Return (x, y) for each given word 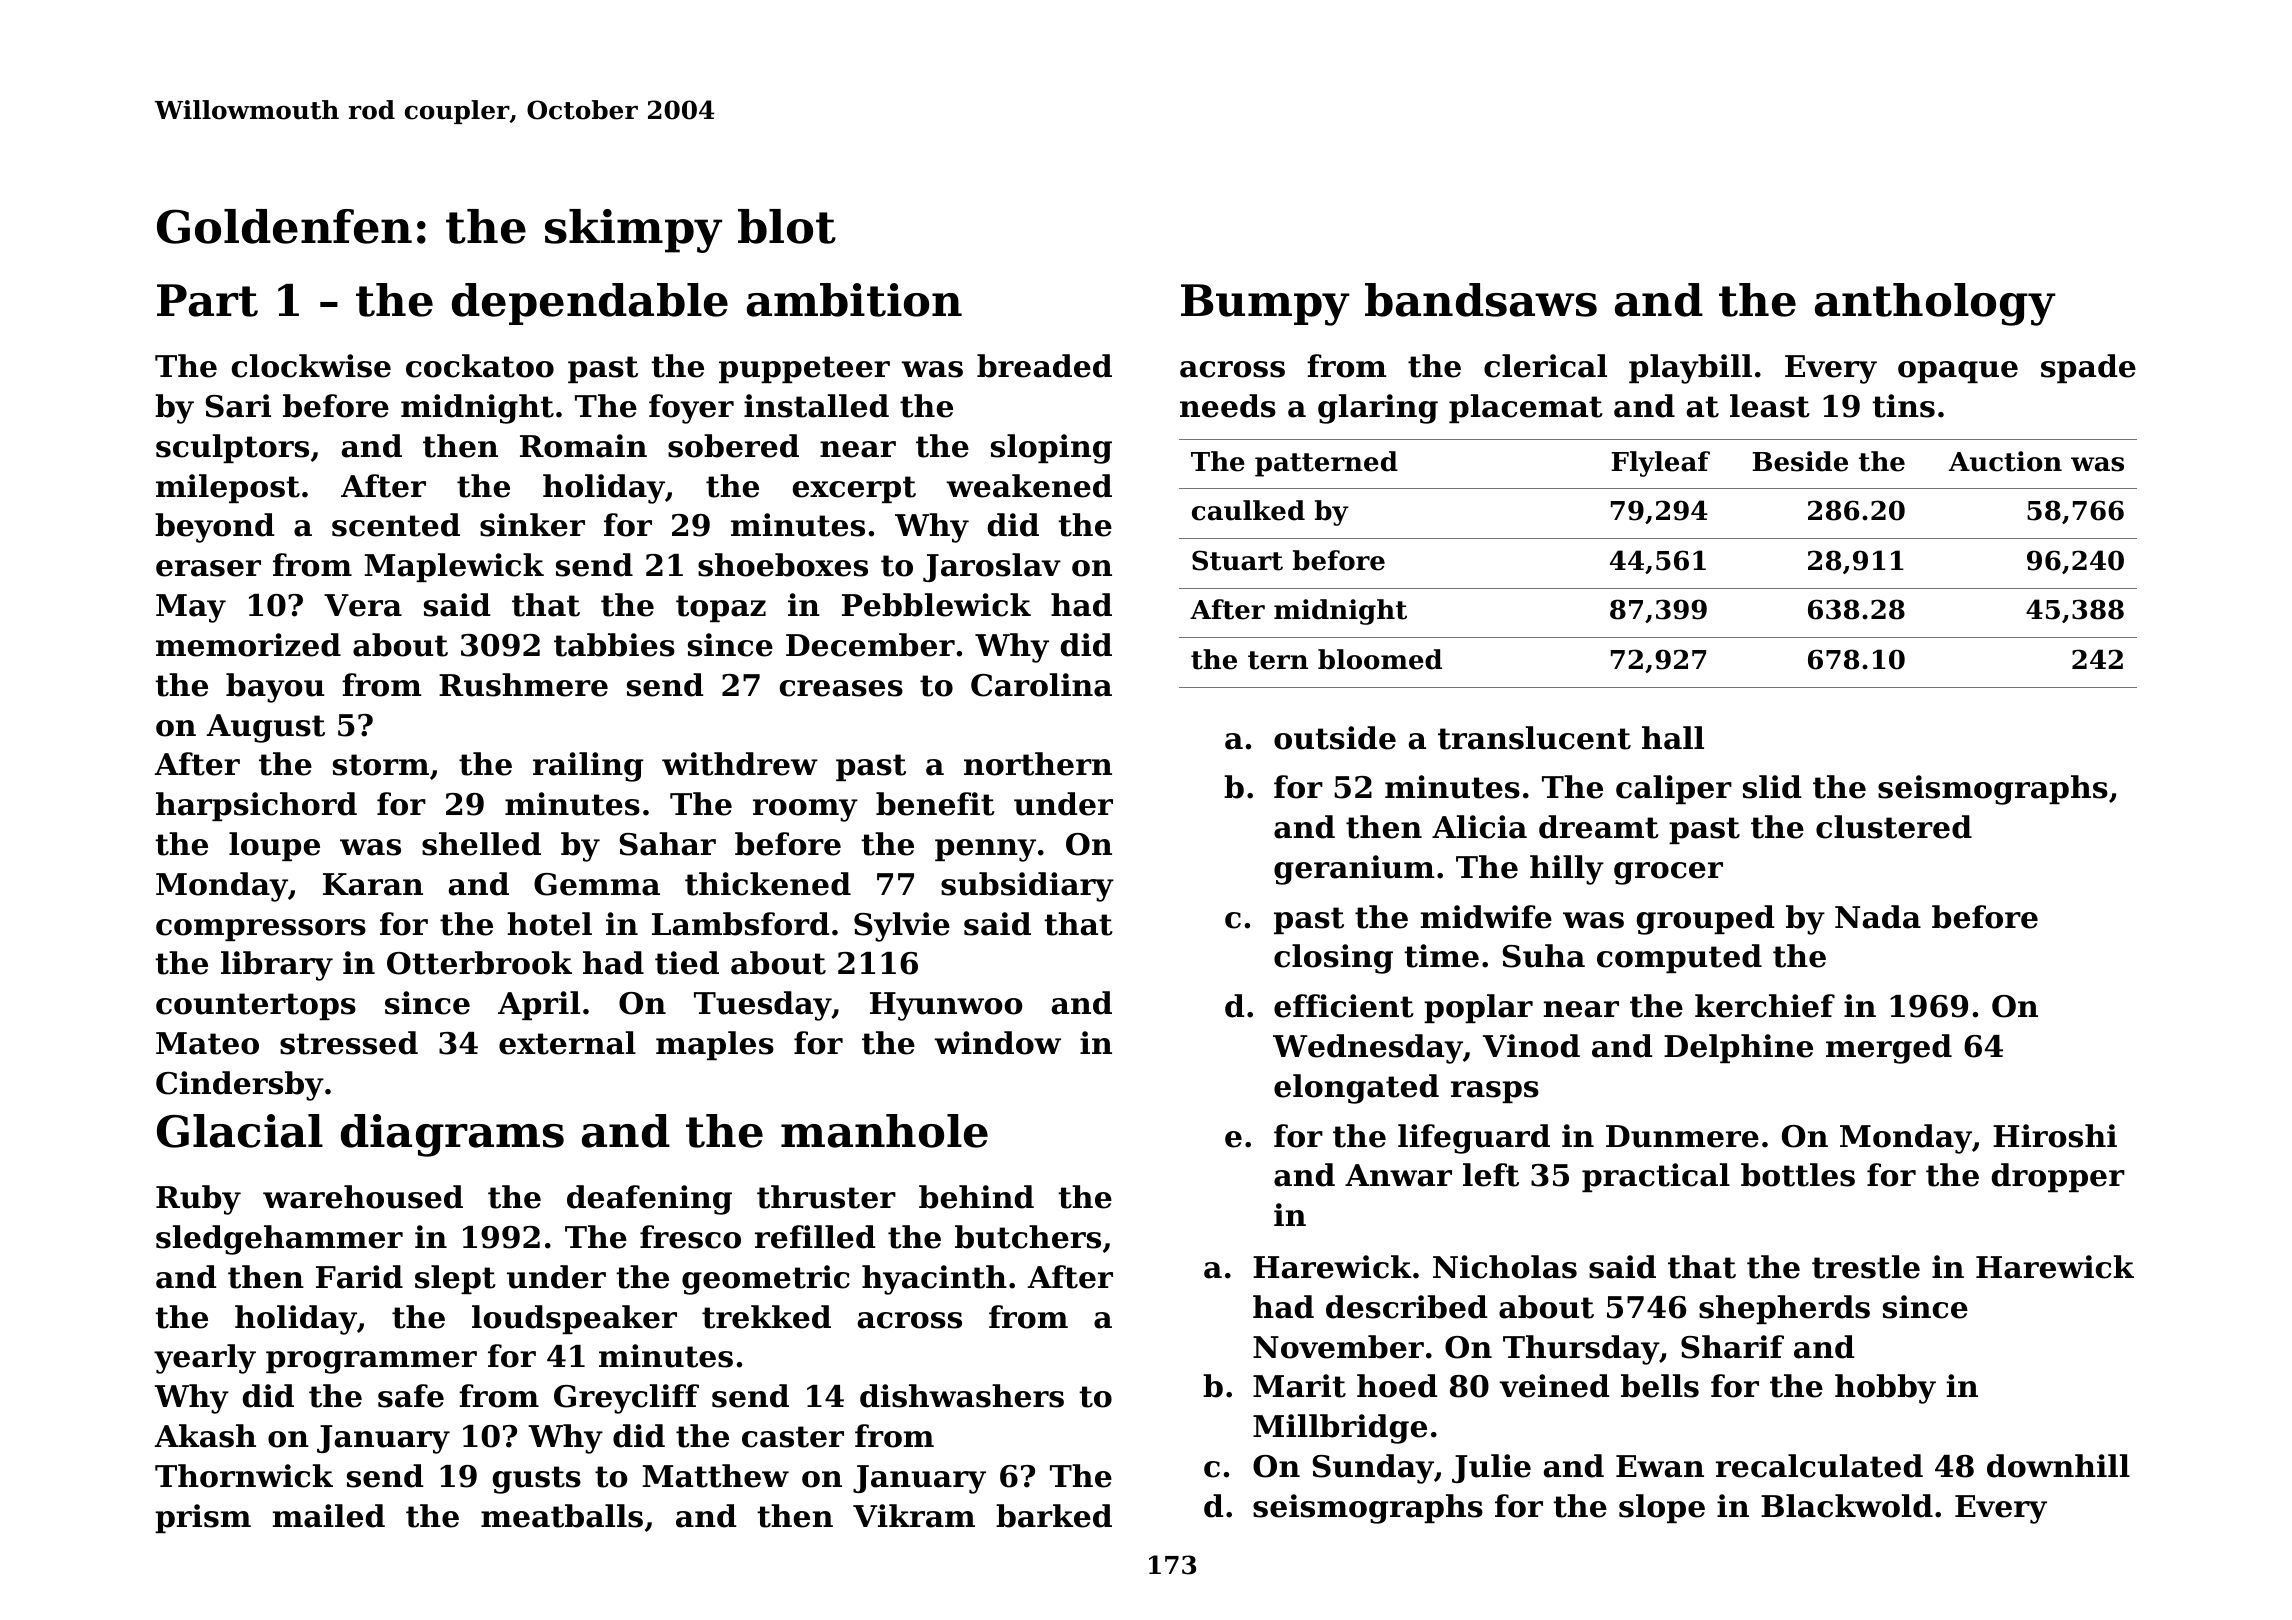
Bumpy (1265, 305)
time (1441, 956)
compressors (261, 930)
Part (207, 300)
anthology (1935, 304)
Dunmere (1682, 1136)
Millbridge (1340, 1429)
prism (203, 1518)
